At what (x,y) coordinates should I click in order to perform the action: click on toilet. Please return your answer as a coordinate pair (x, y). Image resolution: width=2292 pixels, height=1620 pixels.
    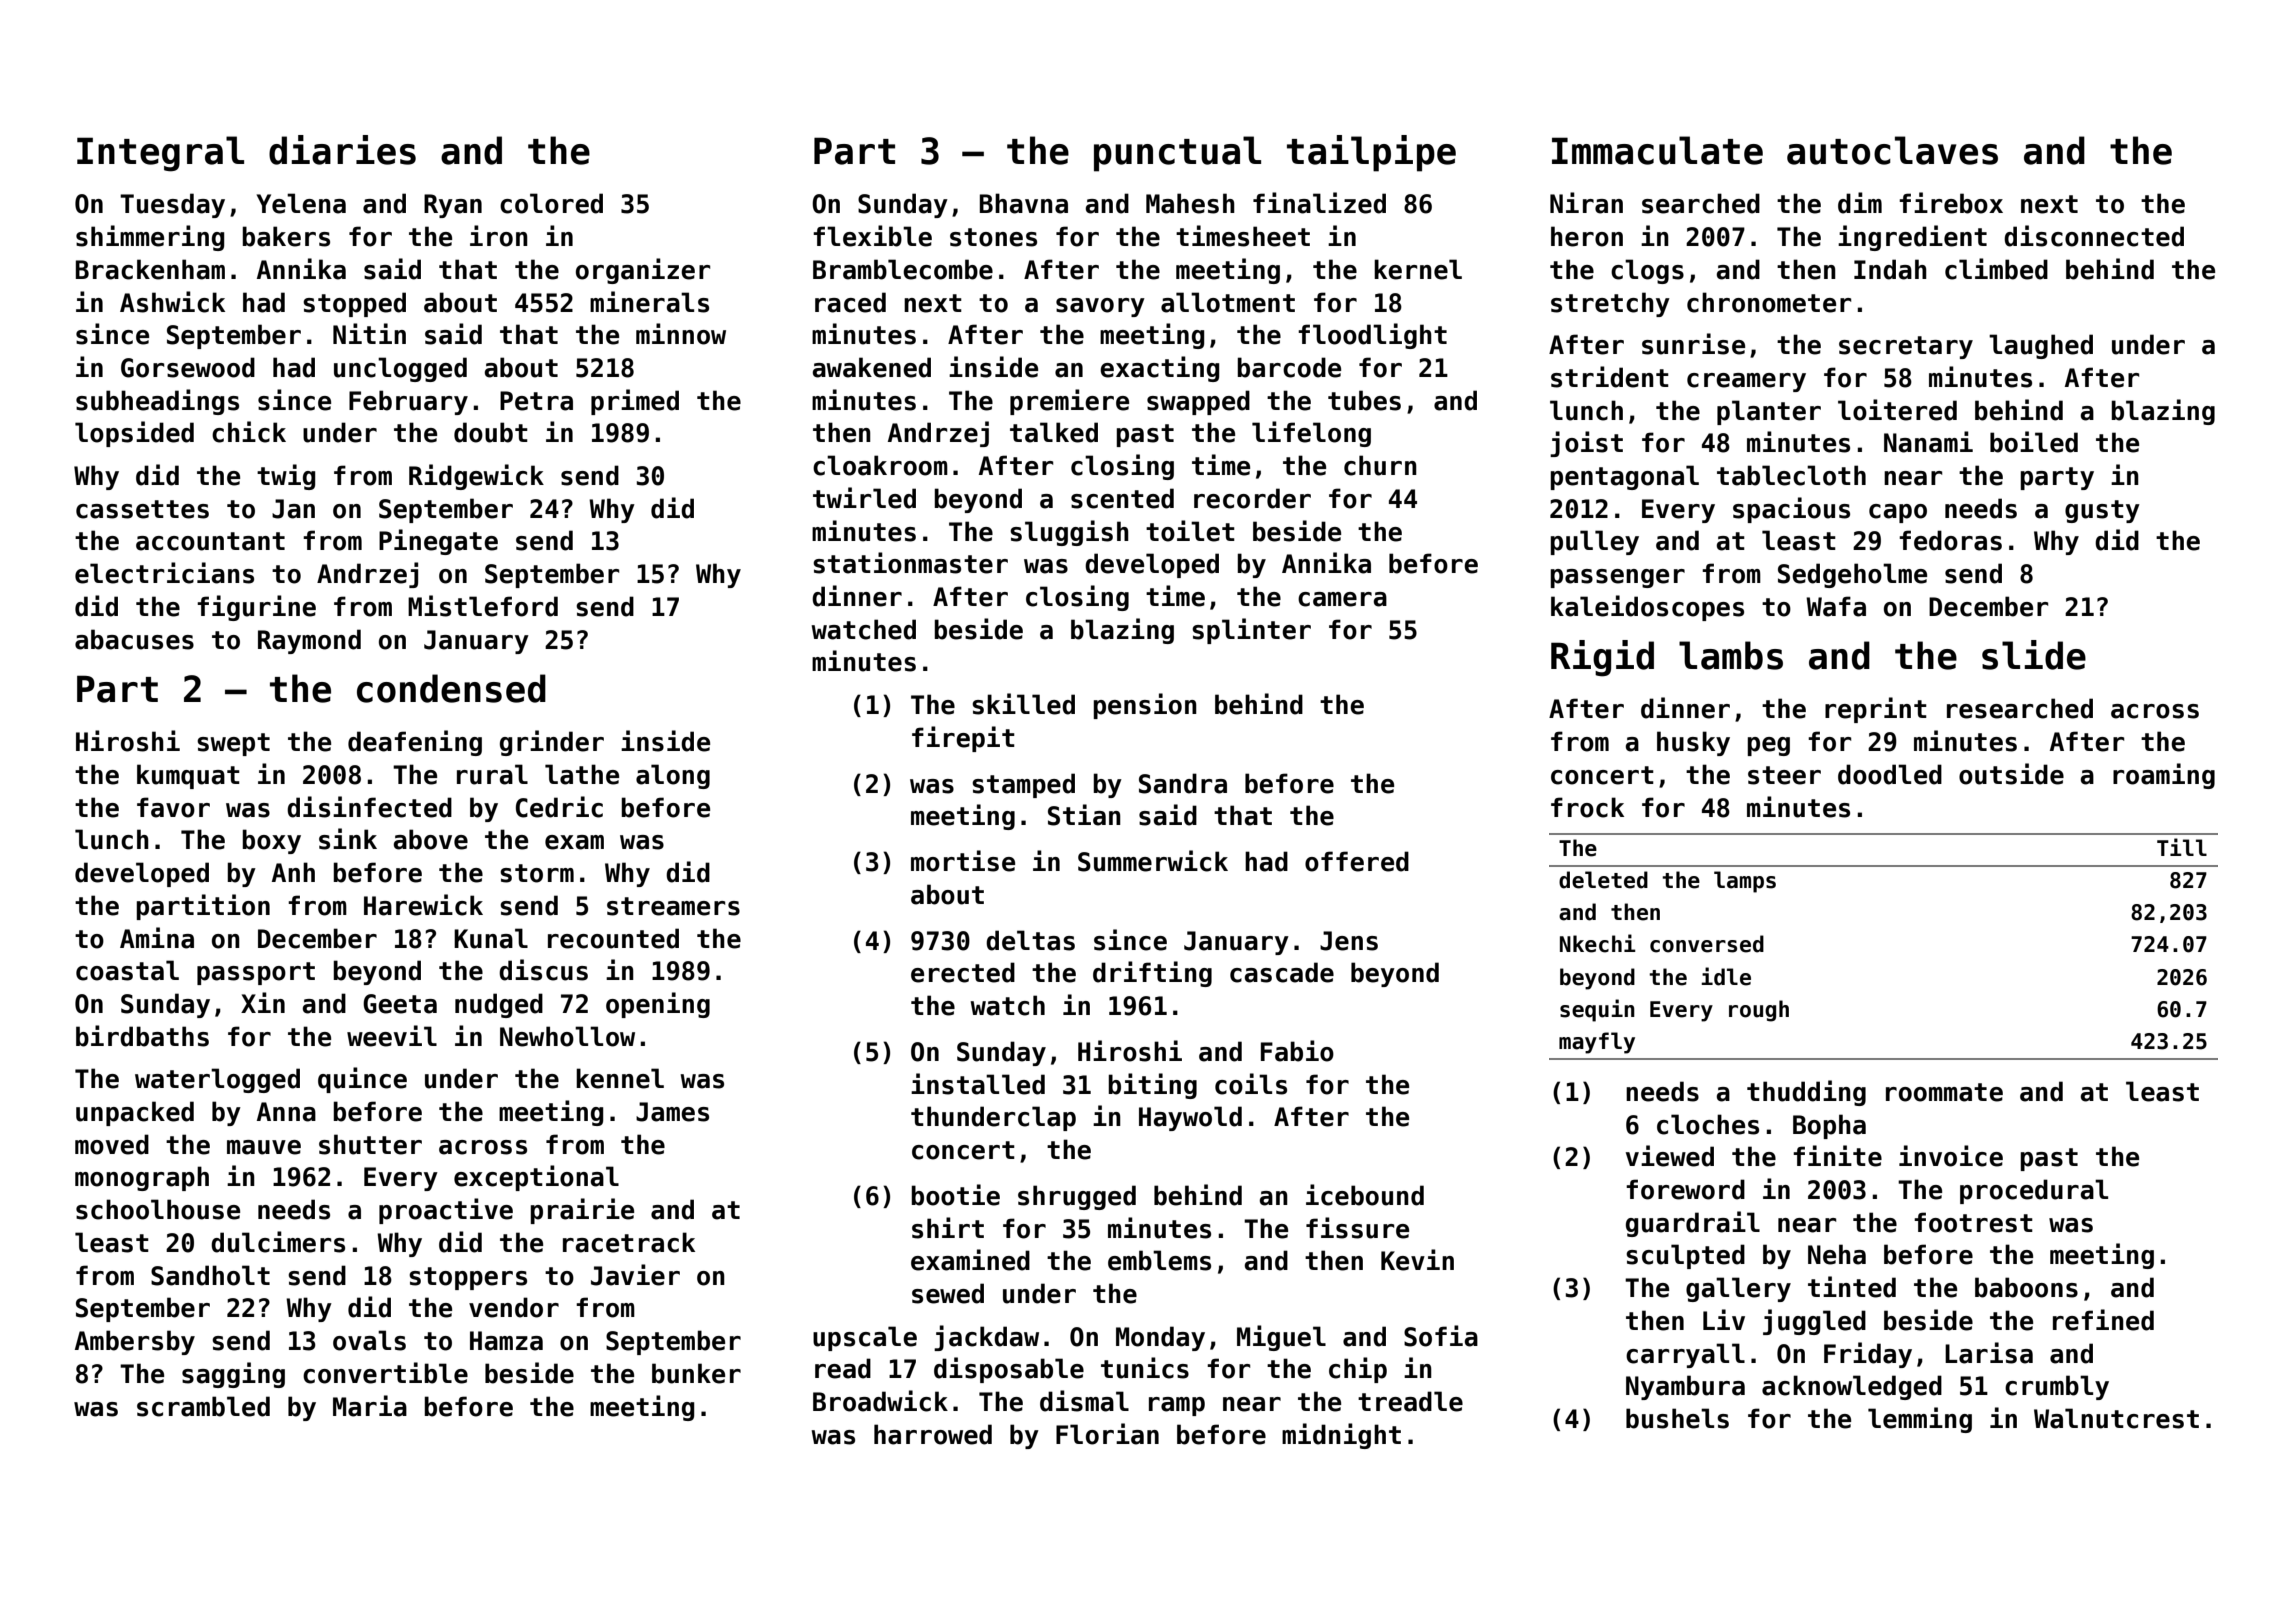
    Looking at the image, I should click on (1190, 531).
